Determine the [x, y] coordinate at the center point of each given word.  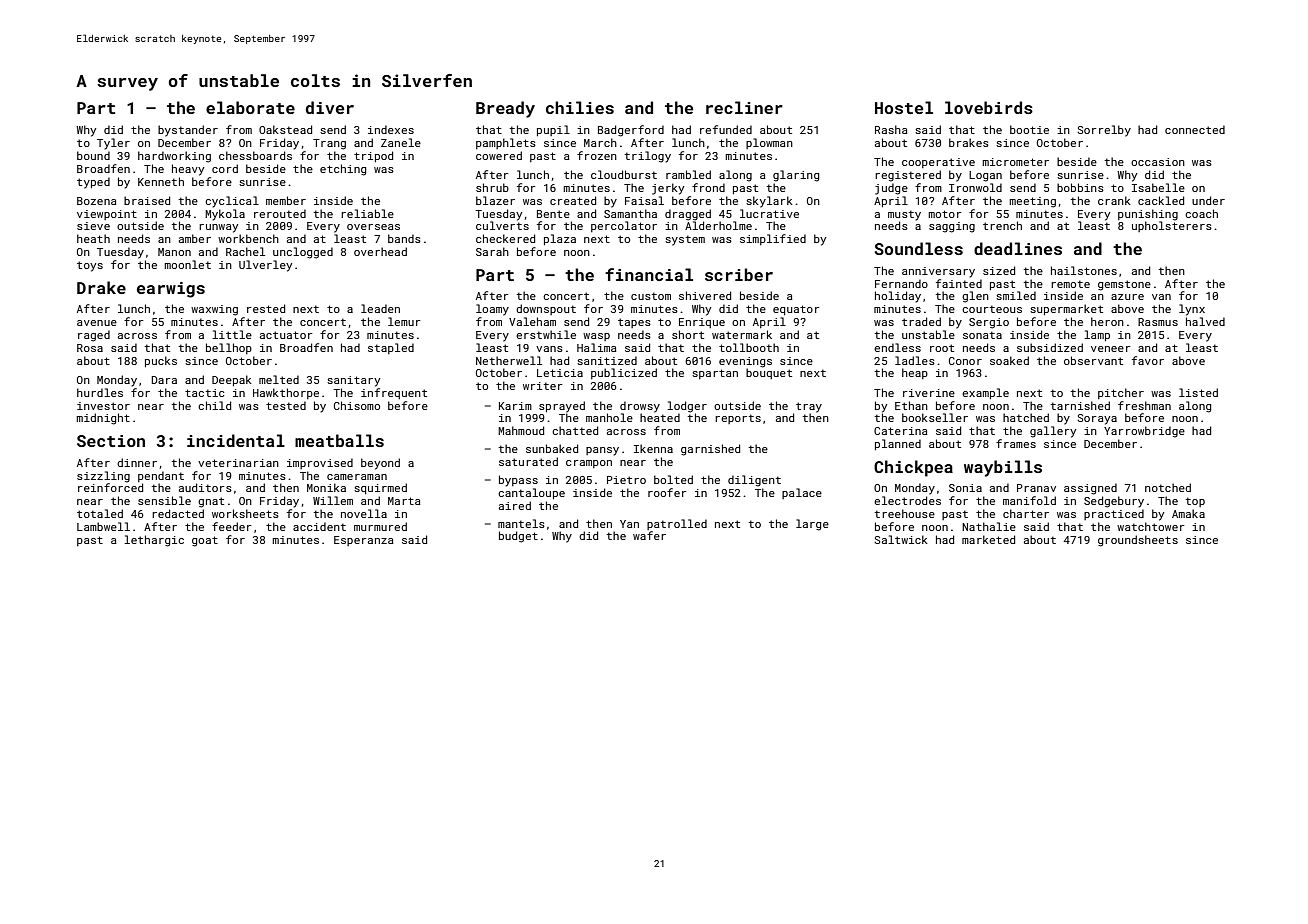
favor [1148, 360]
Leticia [560, 373]
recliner [744, 107]
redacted [178, 513]
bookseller [935, 417]
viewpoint [107, 215]
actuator [286, 335]
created [573, 200]
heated [660, 417]
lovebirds [989, 107]
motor [945, 214]
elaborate [250, 107]
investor [103, 406]
